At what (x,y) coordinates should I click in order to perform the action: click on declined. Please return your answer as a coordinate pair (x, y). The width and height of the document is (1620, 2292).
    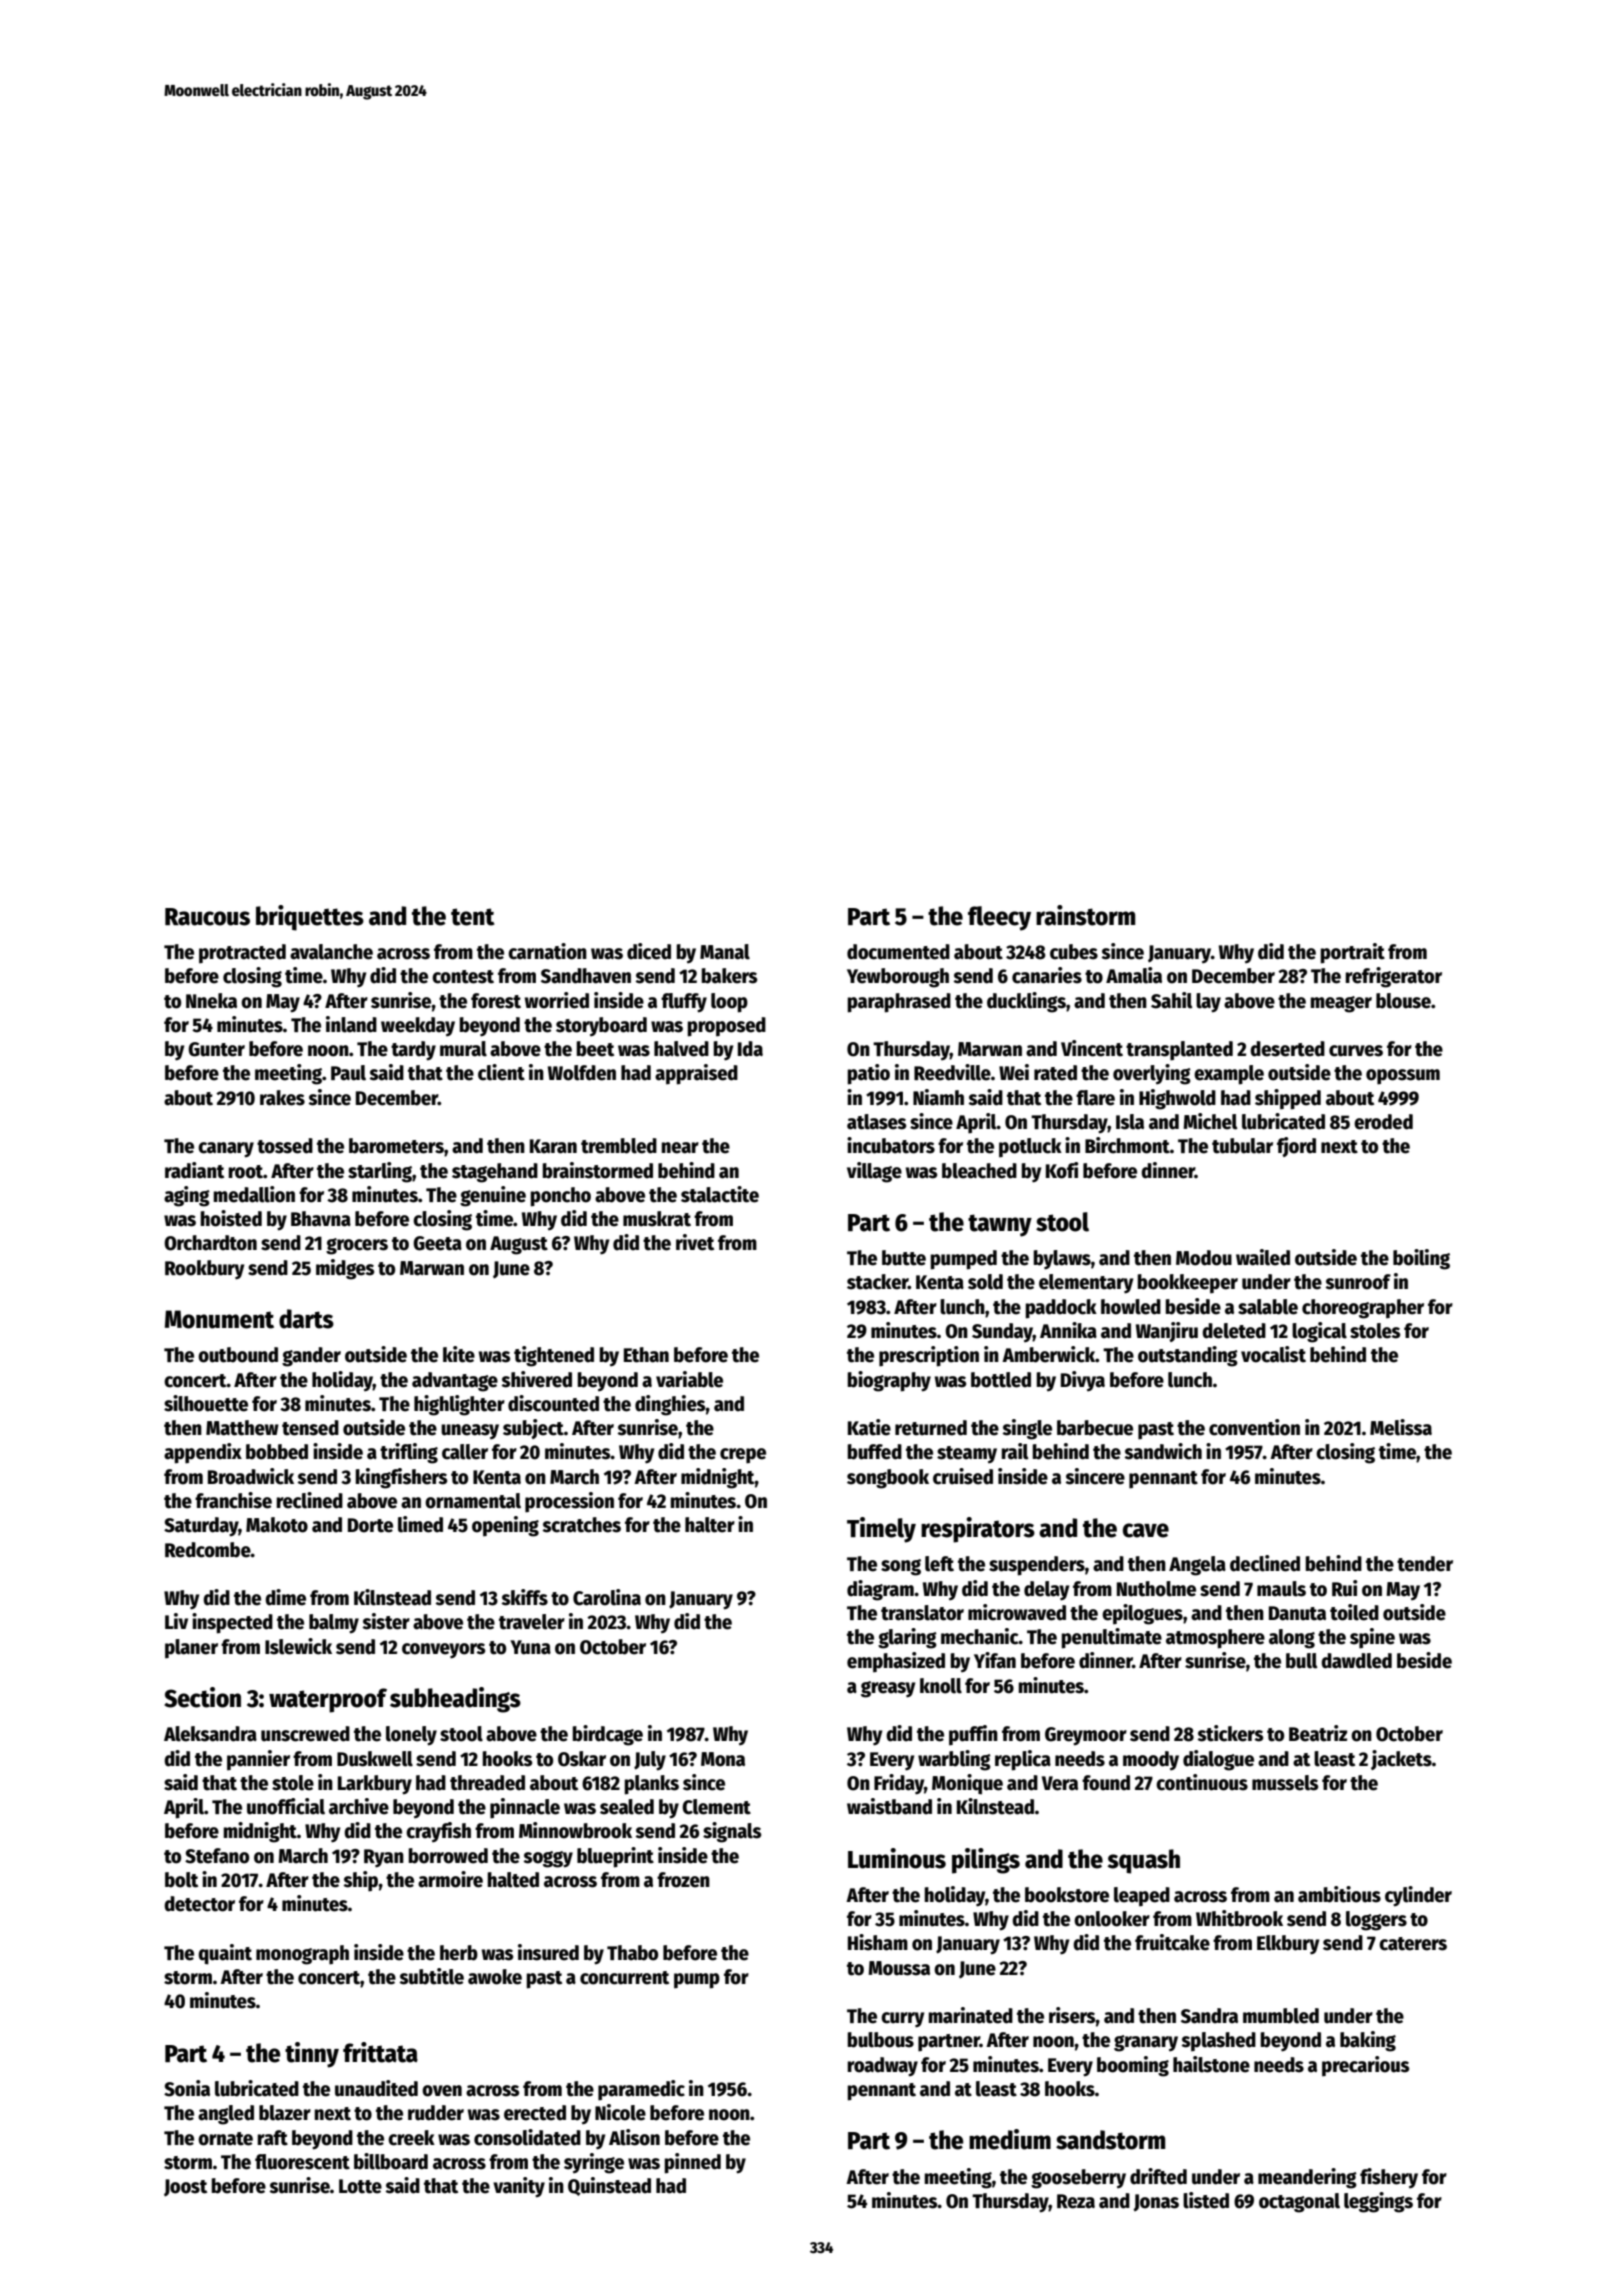
    Looking at the image, I should click on (1265, 1563).
